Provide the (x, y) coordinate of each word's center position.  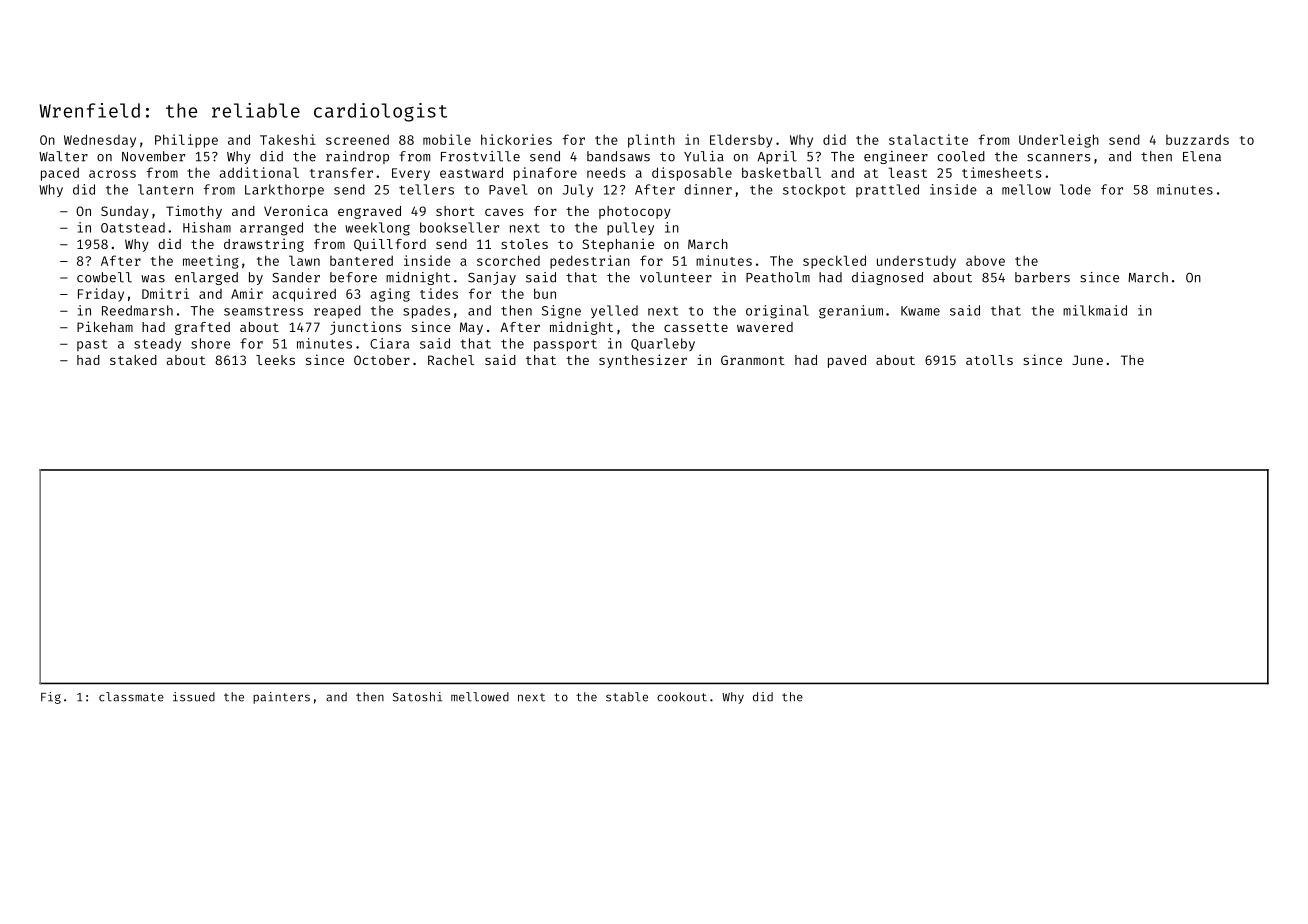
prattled (887, 190)
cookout (682, 697)
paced (60, 174)
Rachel (451, 360)
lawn (304, 260)
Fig (51, 698)
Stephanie (618, 245)
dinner (708, 189)
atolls (989, 360)
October (382, 360)
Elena (1202, 156)
